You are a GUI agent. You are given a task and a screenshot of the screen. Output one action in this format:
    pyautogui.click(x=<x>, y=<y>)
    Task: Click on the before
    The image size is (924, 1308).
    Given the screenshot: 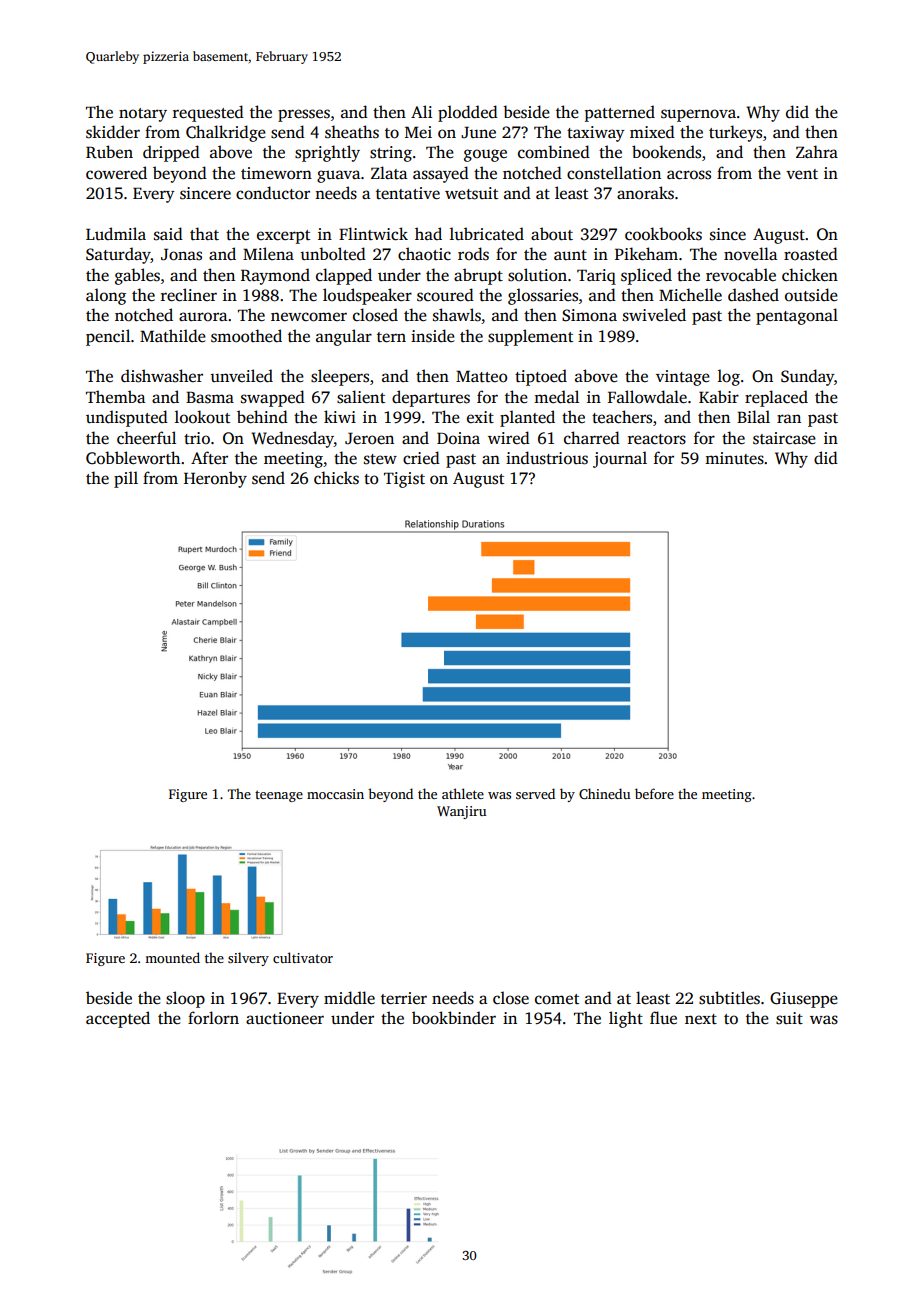 What is the action you would take?
    pyautogui.click(x=654, y=793)
